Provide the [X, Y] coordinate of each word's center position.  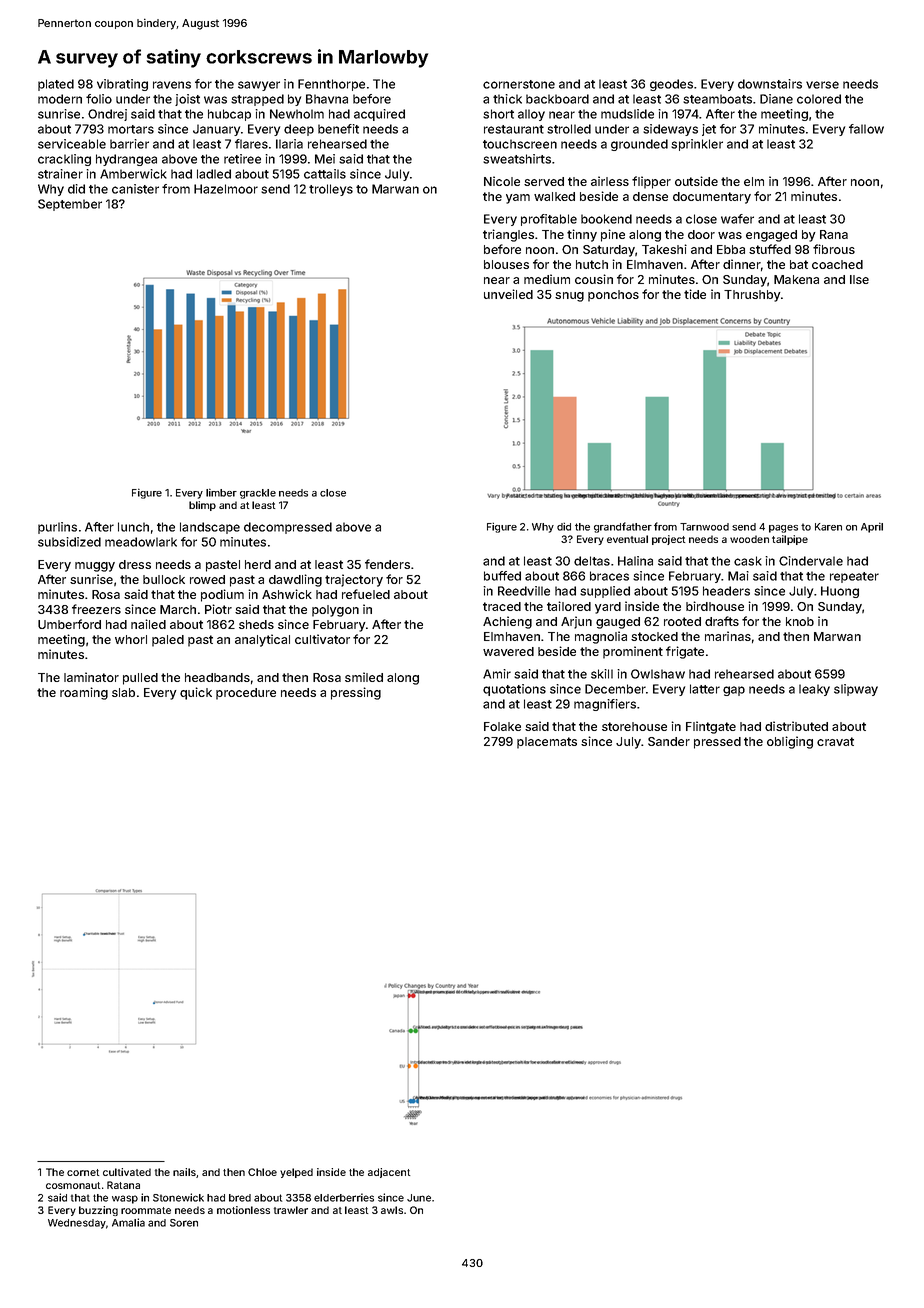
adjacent [389, 1173]
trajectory [354, 580]
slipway [856, 690]
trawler [291, 1210]
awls [392, 1210]
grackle [258, 494]
